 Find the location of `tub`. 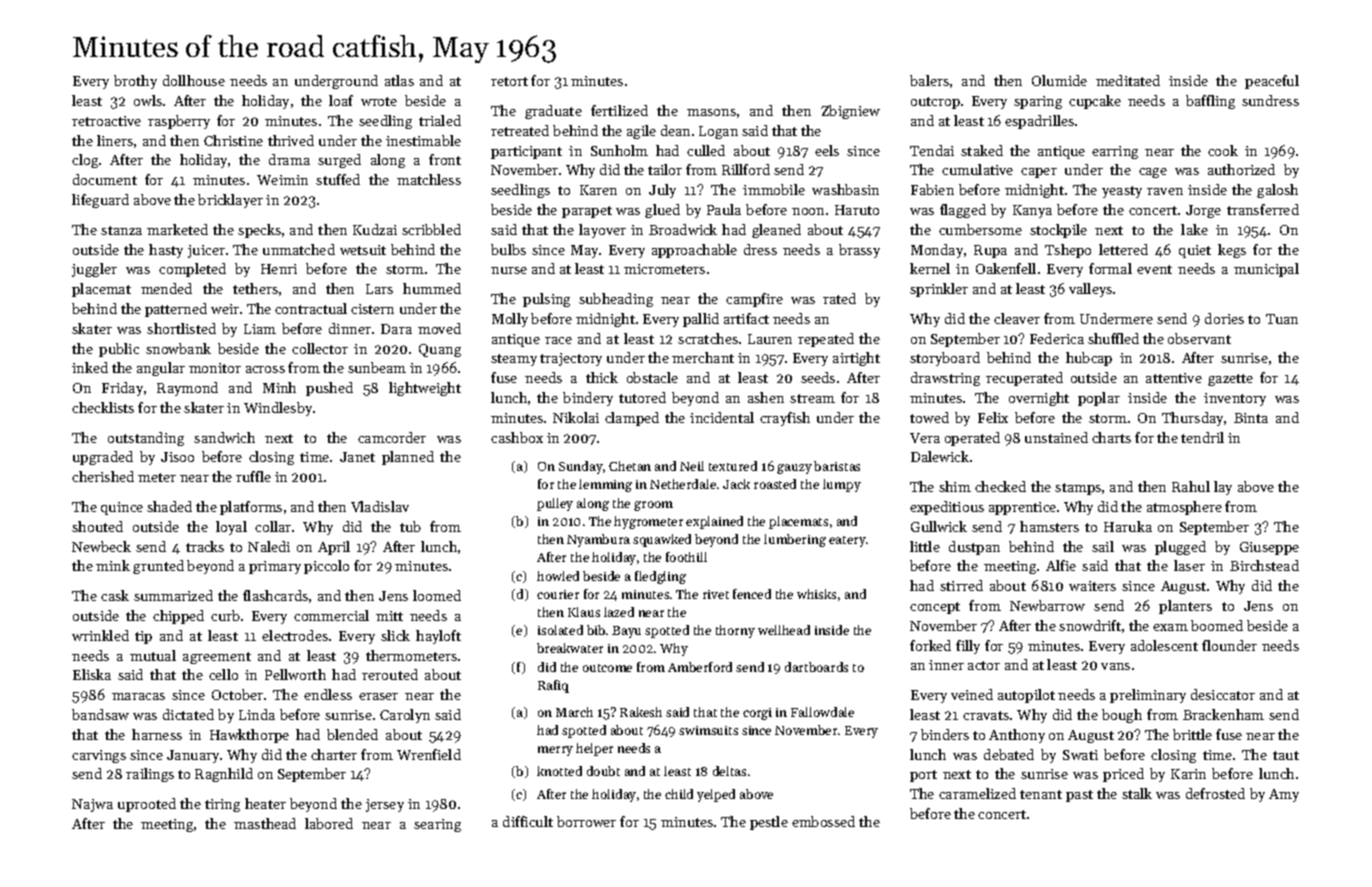

tub is located at coordinates (410, 526).
